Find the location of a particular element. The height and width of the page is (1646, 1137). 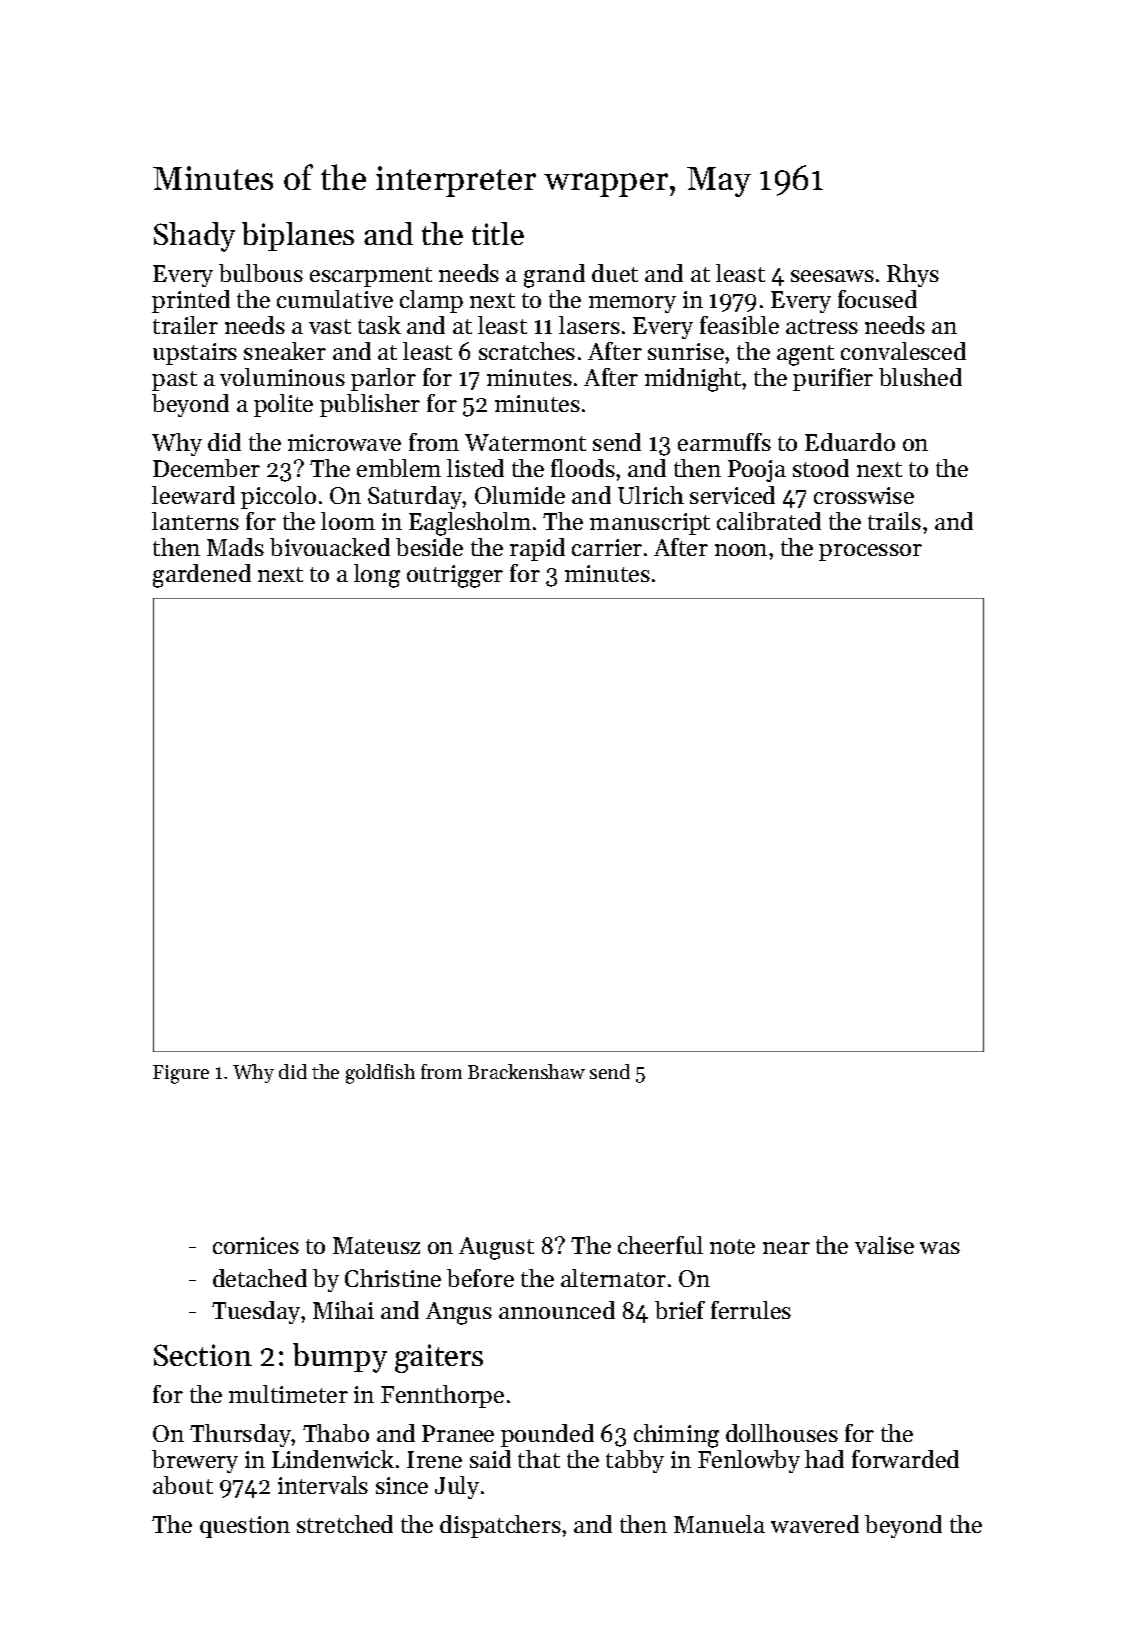

dispatchers is located at coordinates (500, 1526).
